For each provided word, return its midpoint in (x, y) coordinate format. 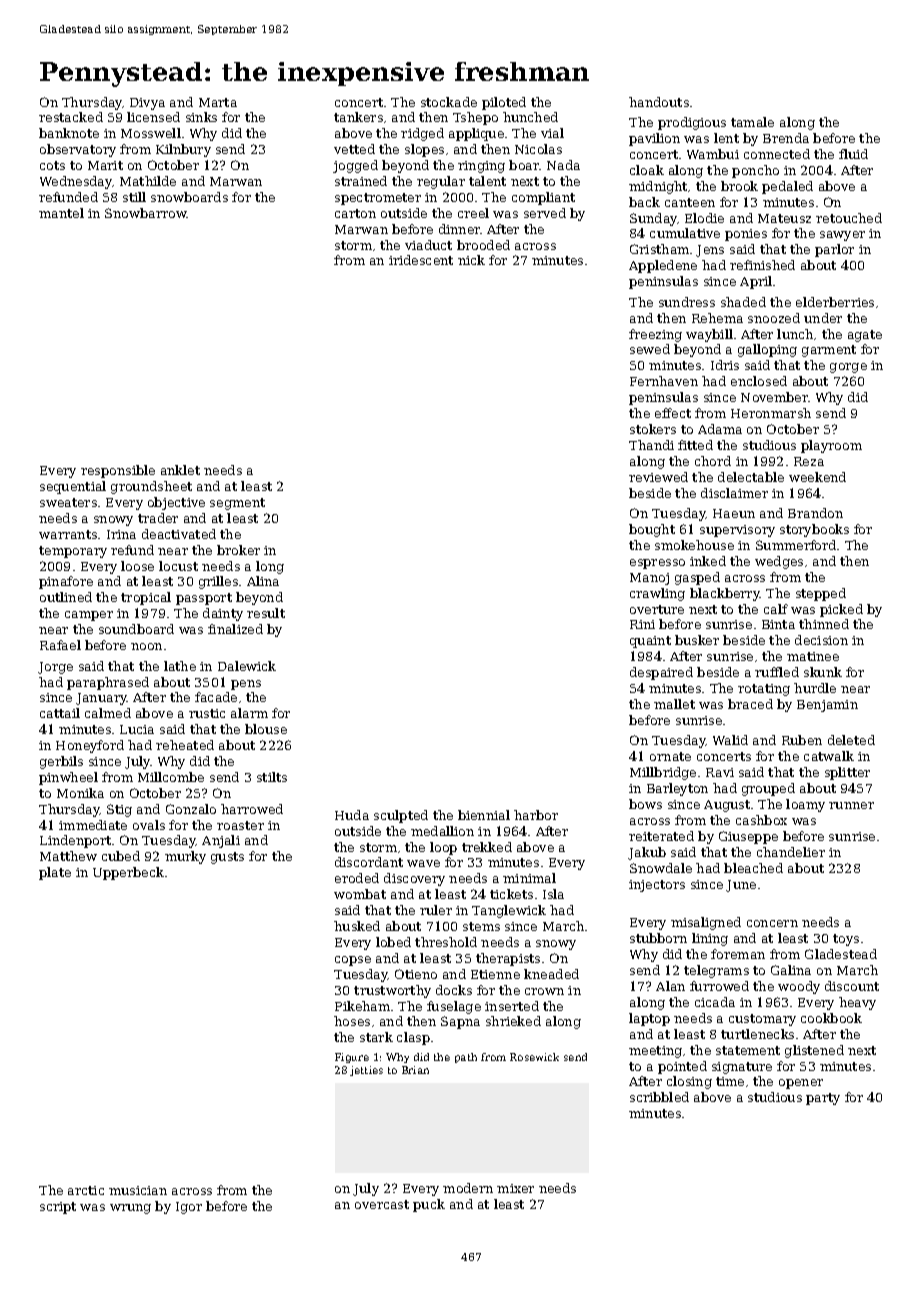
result (266, 613)
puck (429, 1205)
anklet (180, 470)
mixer (515, 1188)
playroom (831, 446)
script (58, 1208)
